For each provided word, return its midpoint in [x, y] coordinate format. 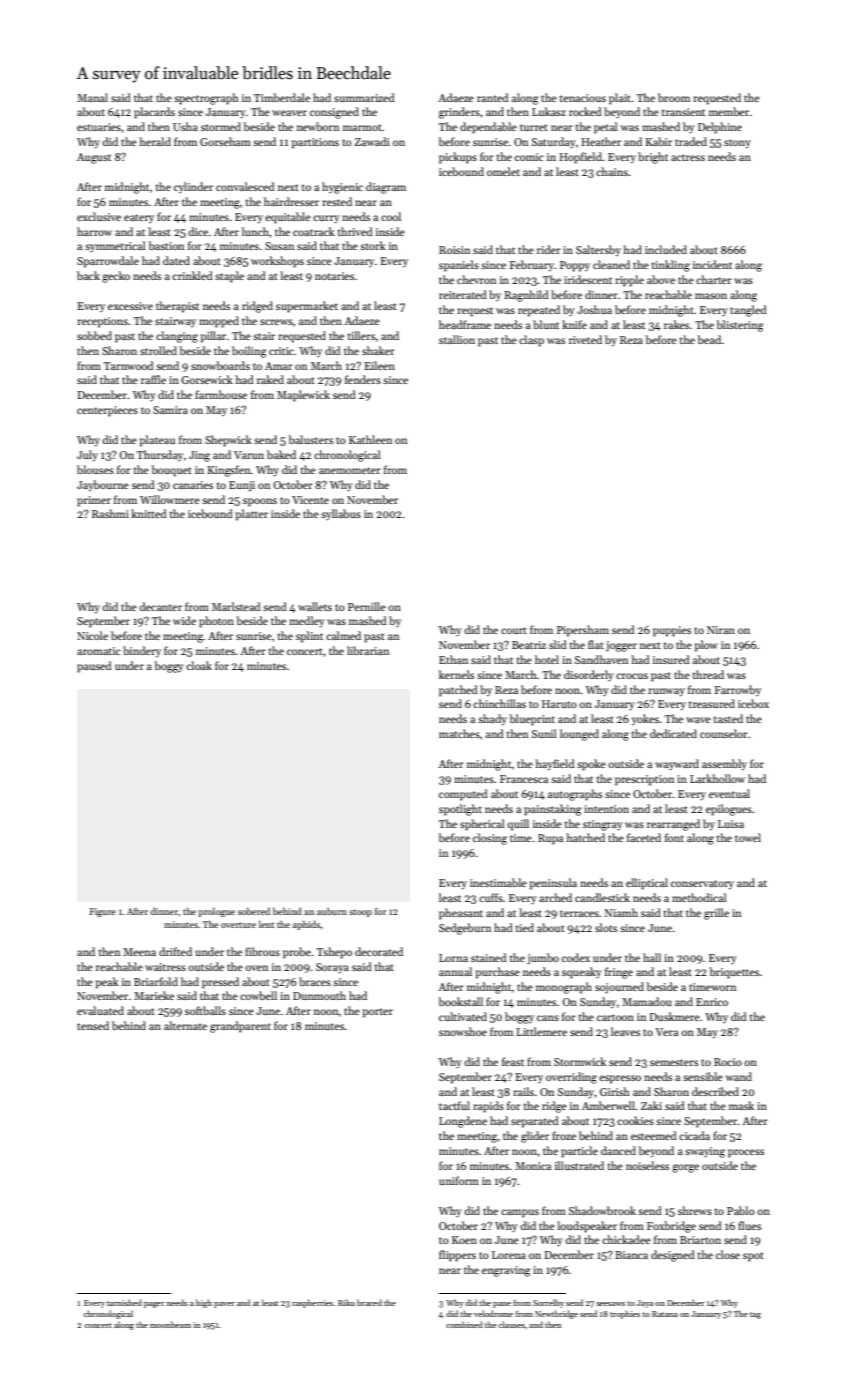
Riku [346, 1302]
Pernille [367, 606]
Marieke [154, 995]
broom [674, 97]
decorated [379, 951]
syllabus [341, 515]
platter [252, 515]
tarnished [124, 1302]
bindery [142, 651]
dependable [488, 128]
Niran [721, 630]
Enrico [712, 1002]
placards [154, 113]
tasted [728, 718]
